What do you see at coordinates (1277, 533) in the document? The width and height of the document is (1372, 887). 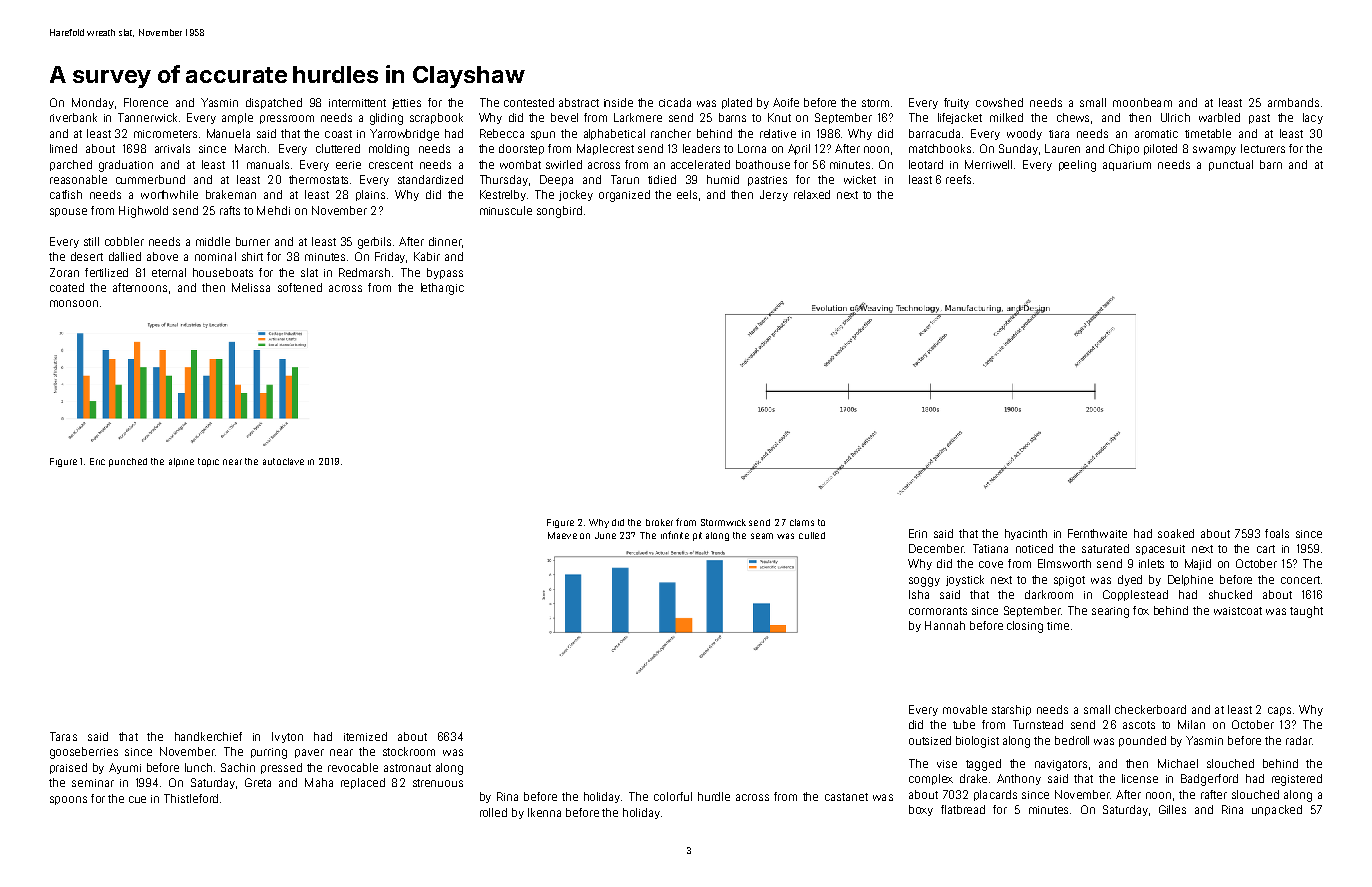 I see `foals` at bounding box center [1277, 533].
